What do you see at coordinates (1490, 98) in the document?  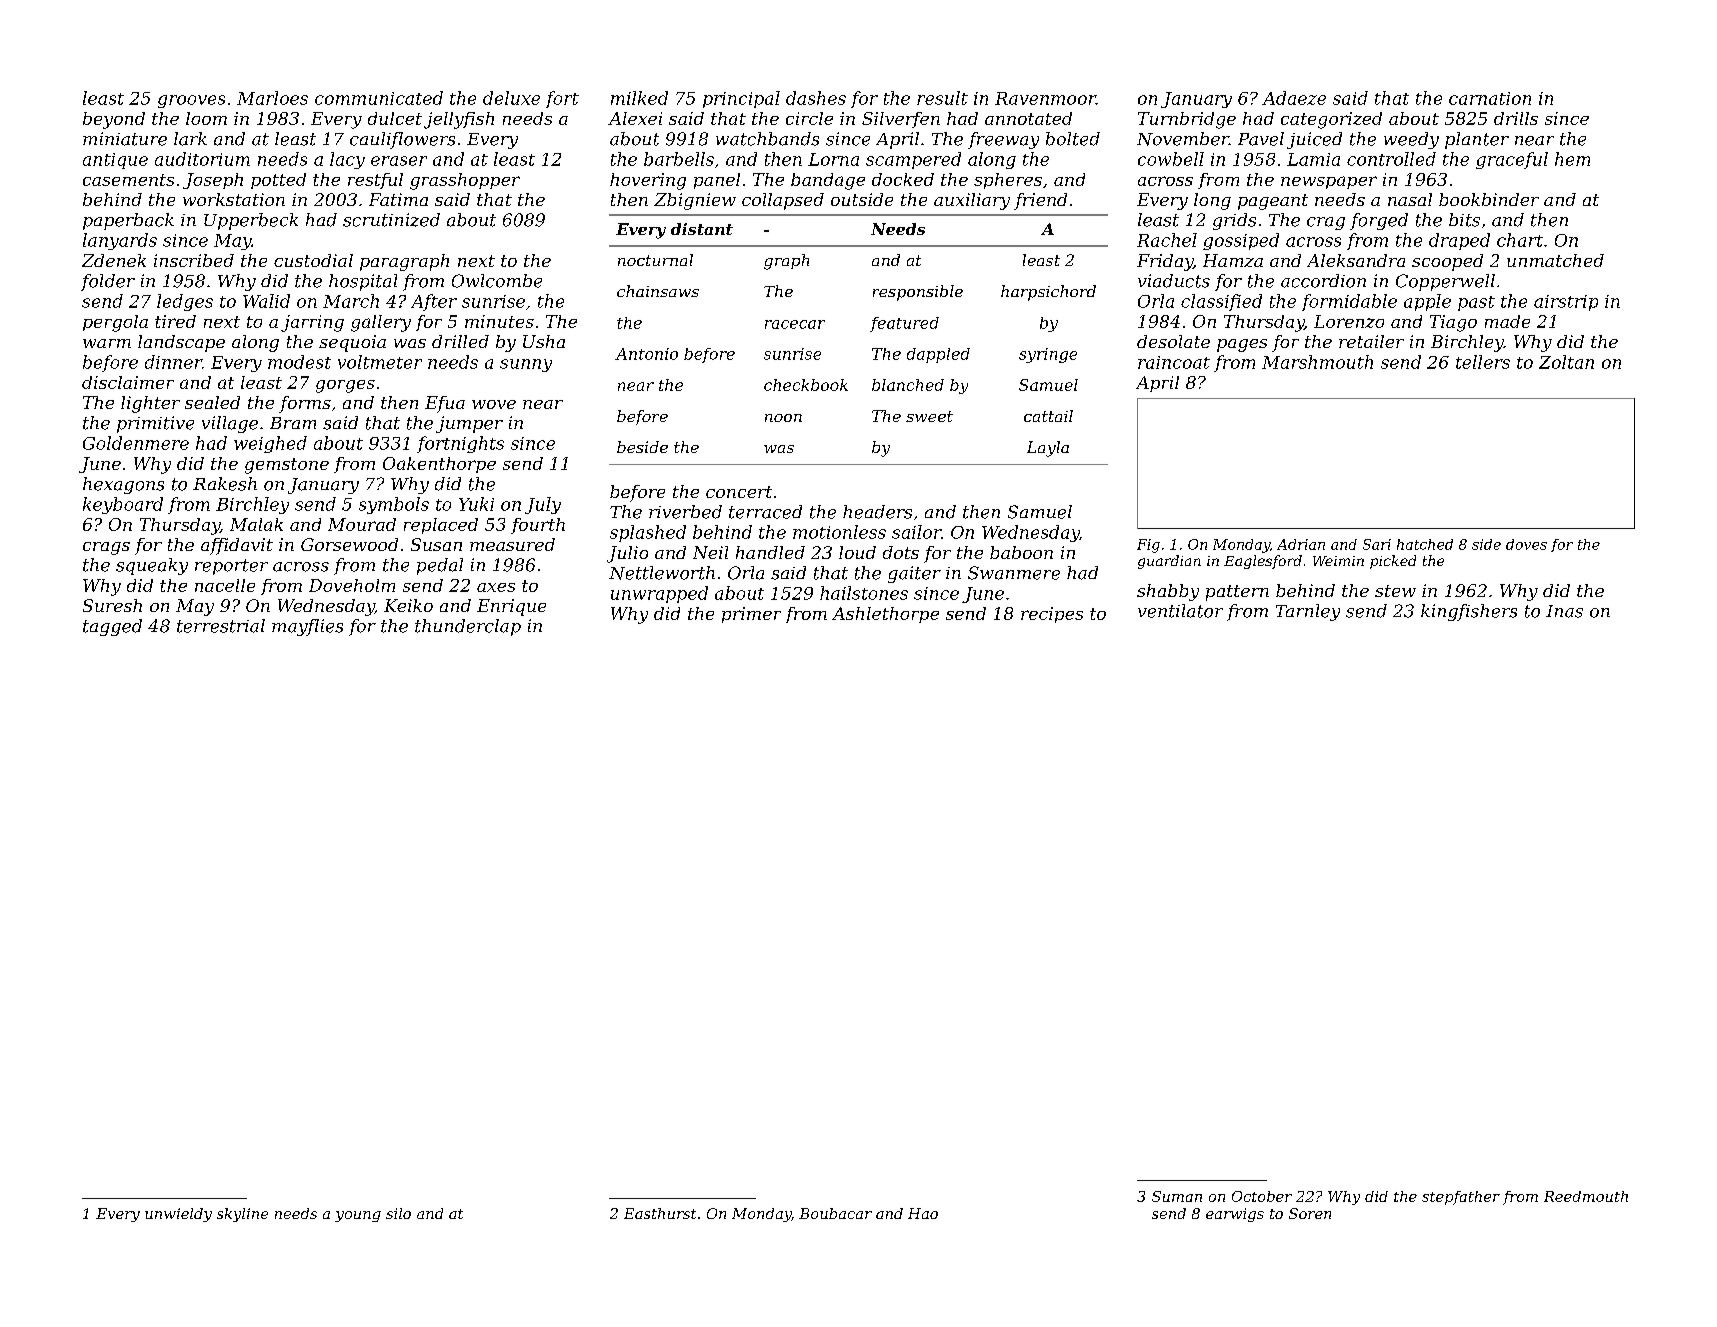 I see `carnation` at bounding box center [1490, 98].
